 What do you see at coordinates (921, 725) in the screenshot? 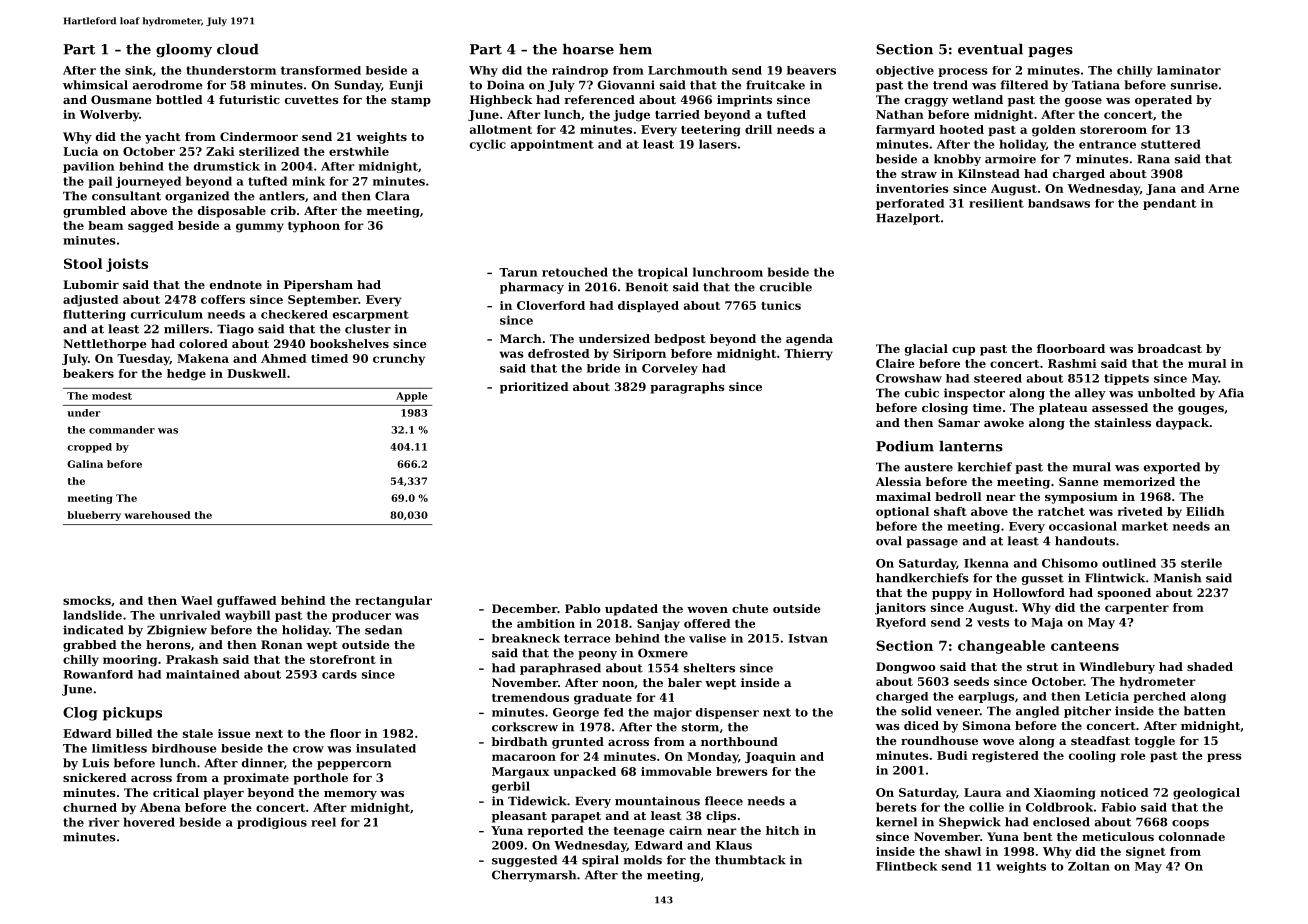
I see `diced` at bounding box center [921, 725].
